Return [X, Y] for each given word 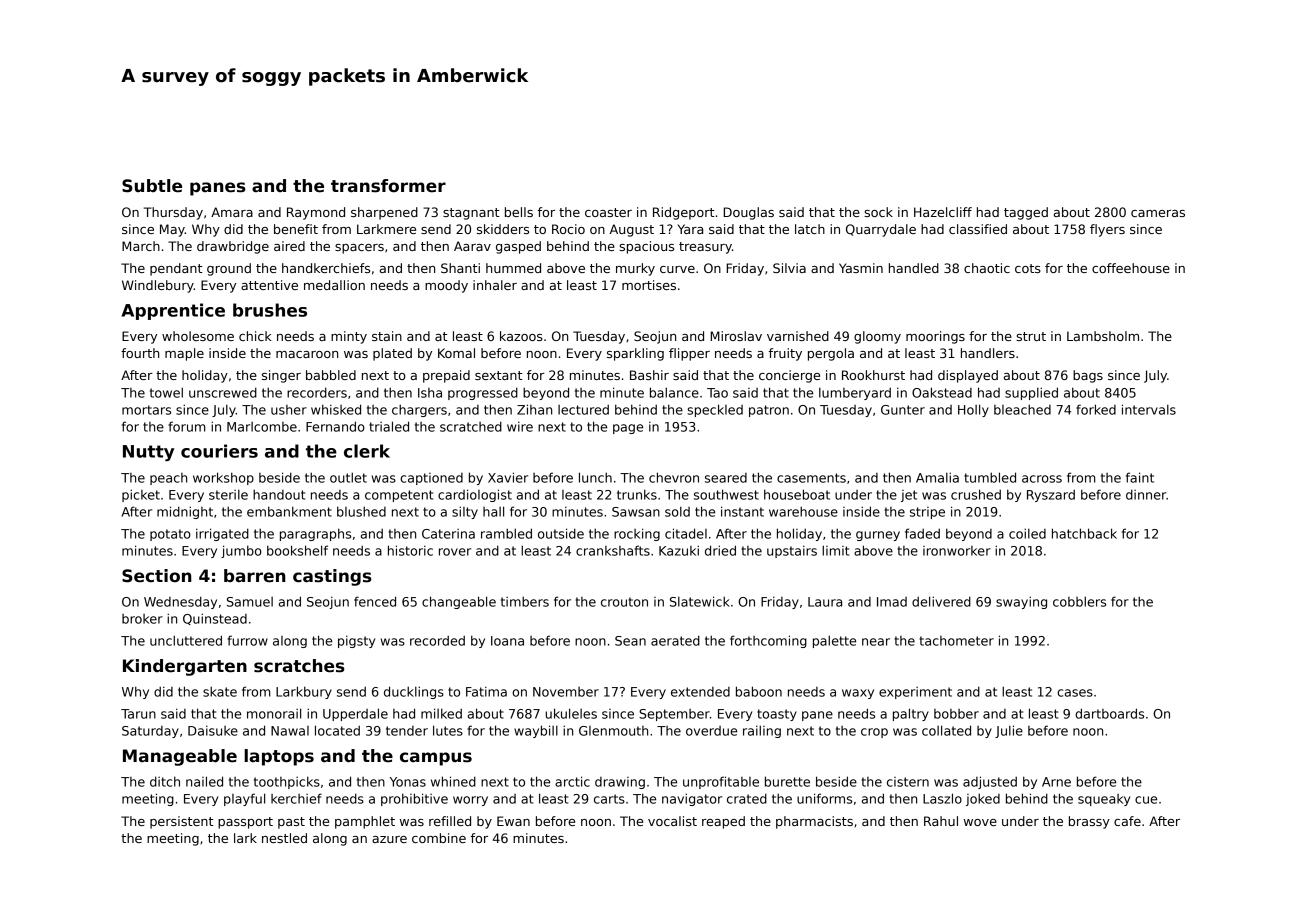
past [291, 823]
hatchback [1084, 533]
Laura [825, 602]
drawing [620, 783]
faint [1140, 477]
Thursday [173, 213]
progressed [483, 393]
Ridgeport [683, 213]
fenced [375, 601]
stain [387, 336]
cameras [1158, 213]
